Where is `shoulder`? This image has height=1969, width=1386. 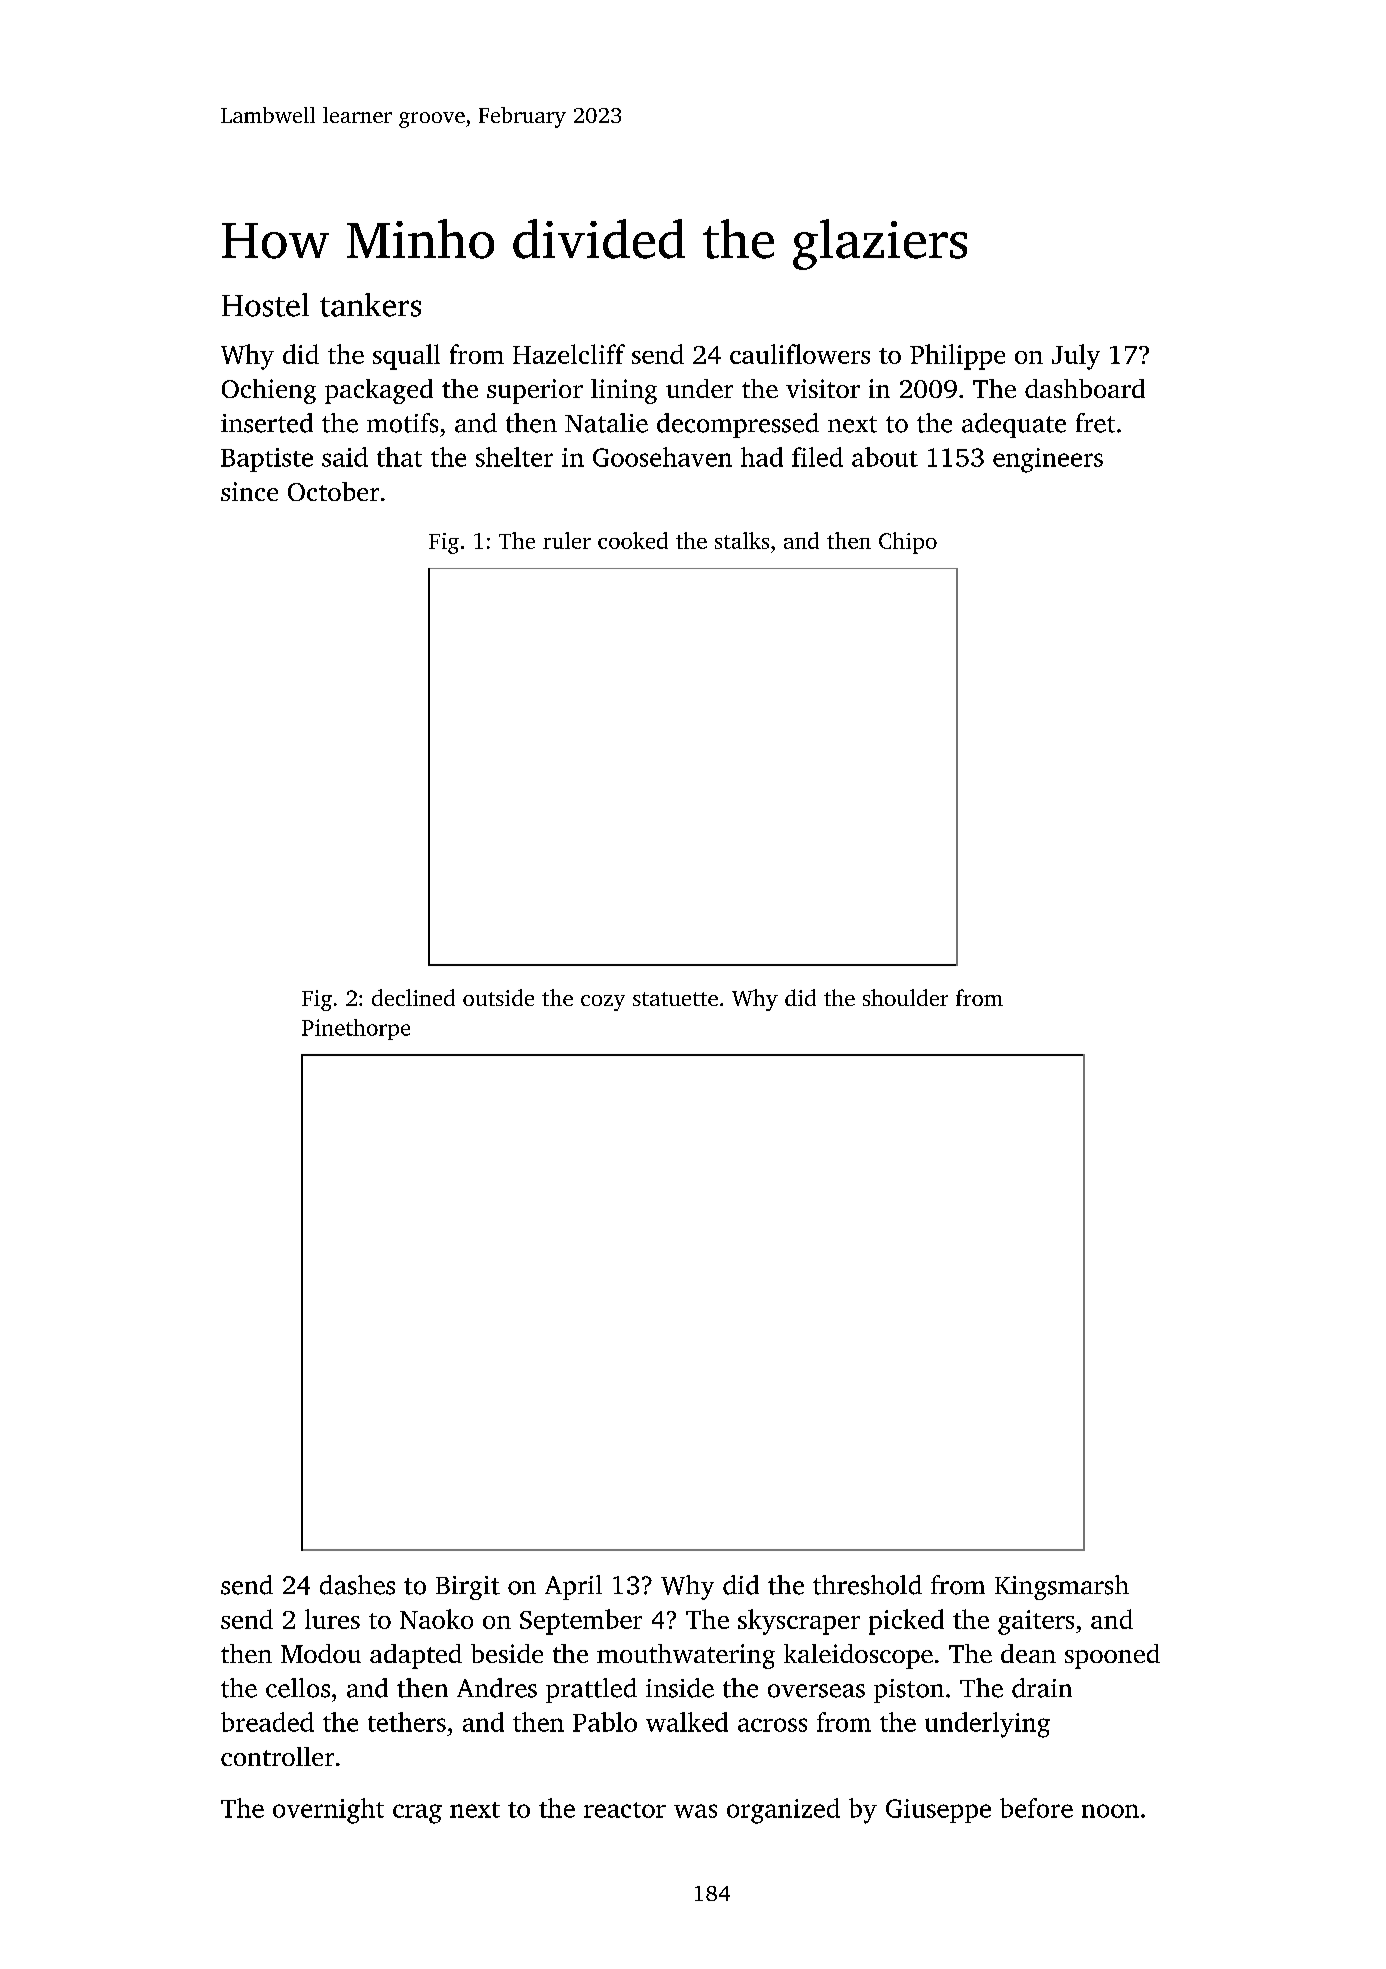
shoulder is located at coordinates (905, 997).
